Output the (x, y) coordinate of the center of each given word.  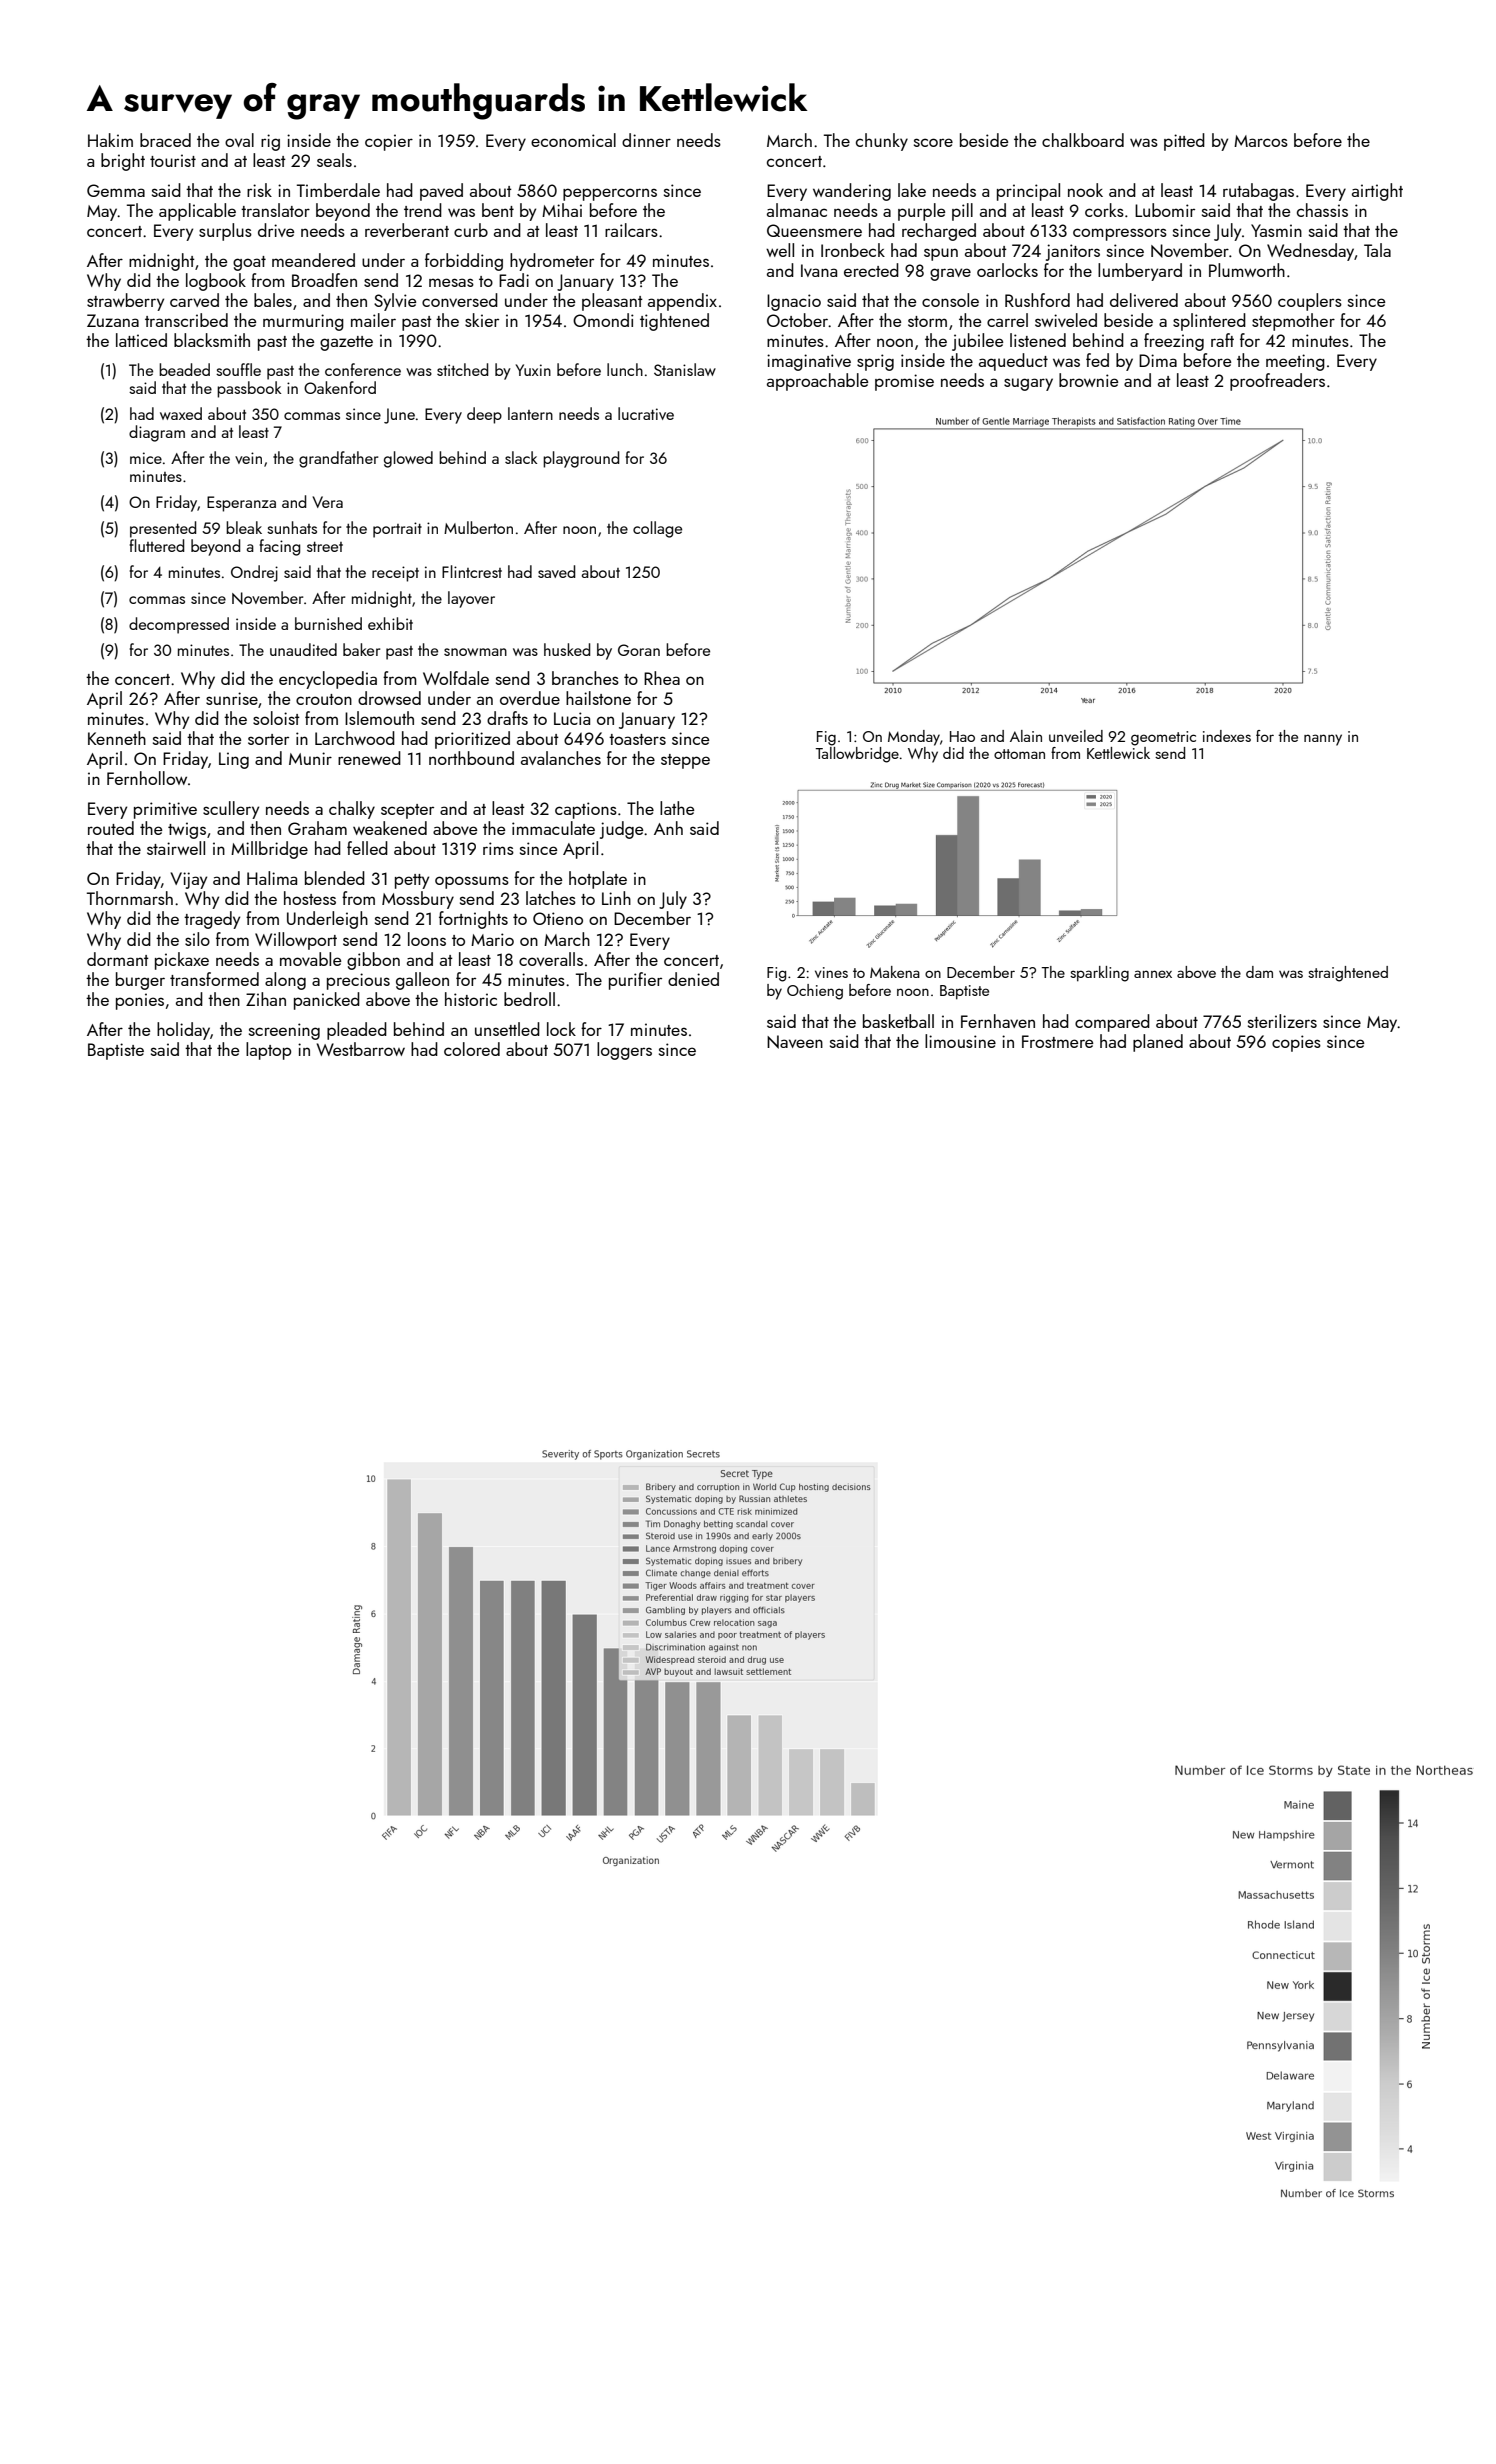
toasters (637, 739)
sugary (1028, 384)
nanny (1323, 740)
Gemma (116, 190)
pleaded (357, 1031)
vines (831, 972)
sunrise (232, 698)
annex (1153, 974)
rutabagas (1258, 192)
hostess (310, 898)
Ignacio (794, 302)
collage (657, 529)
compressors (1120, 234)
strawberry (125, 302)
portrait (397, 530)
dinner (646, 140)
